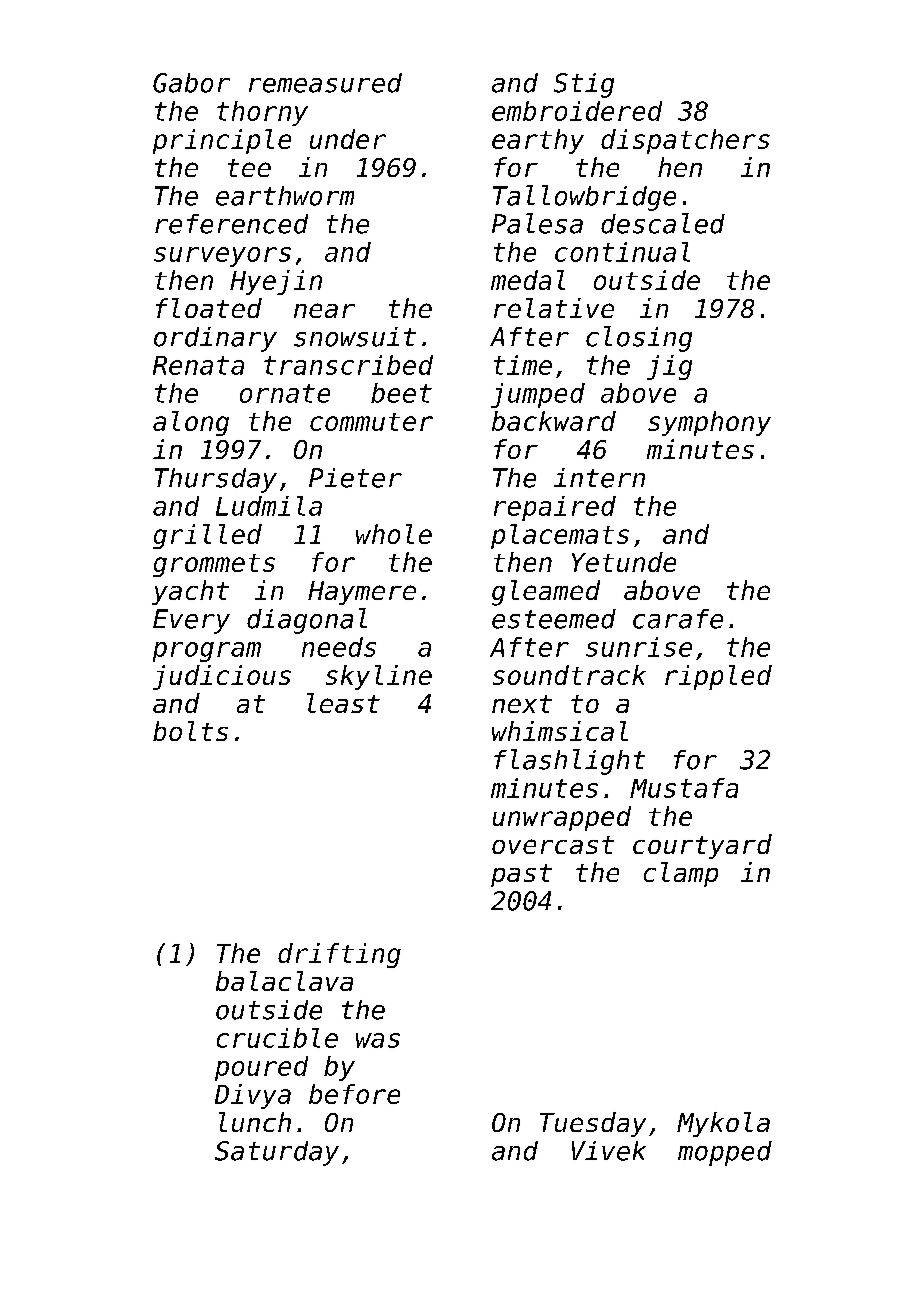  Describe the element at coordinates (584, 85) in the screenshot. I see `Stig` at that location.
